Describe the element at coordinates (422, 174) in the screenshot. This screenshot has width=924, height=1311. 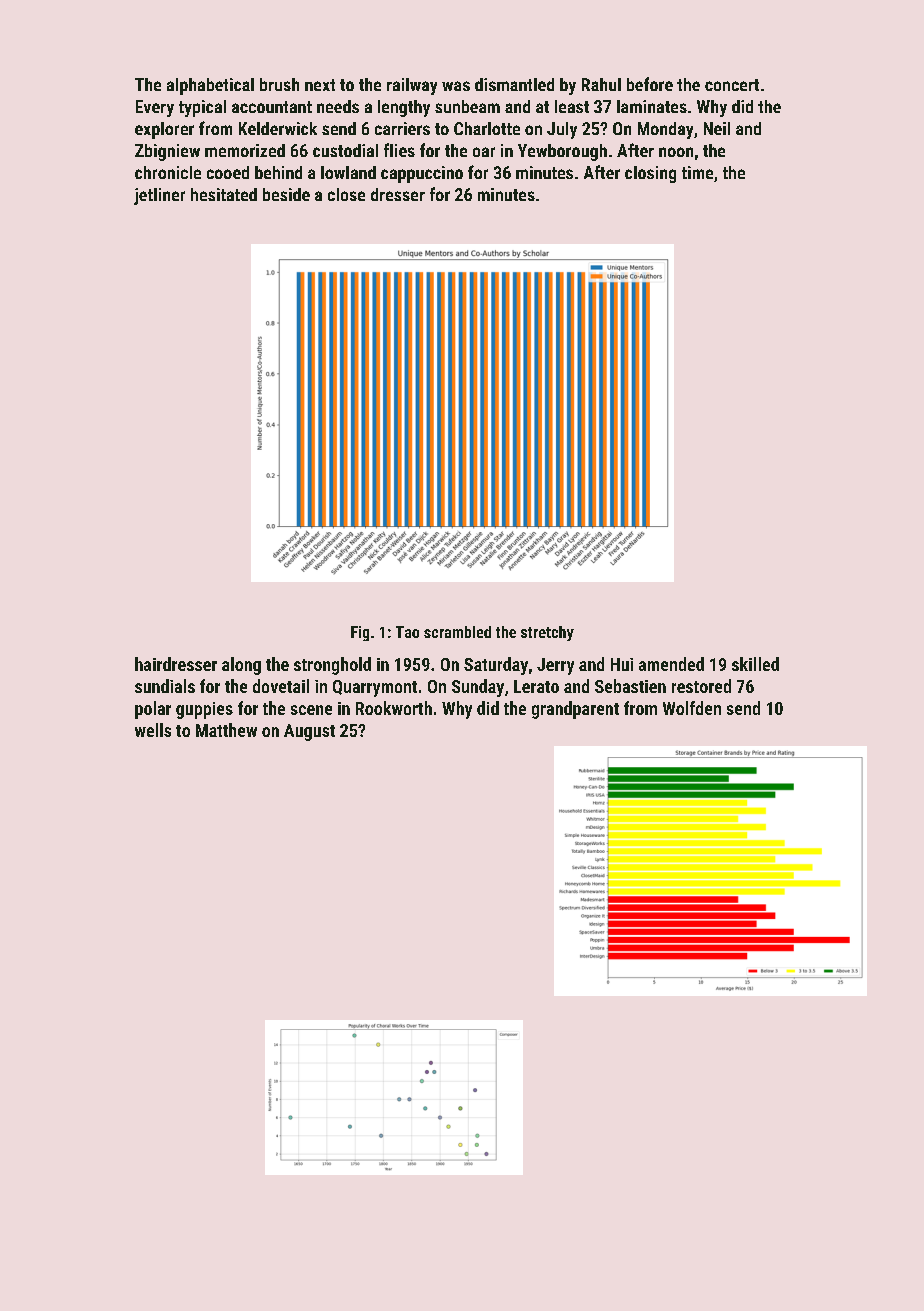
I see `cappuccino` at that location.
